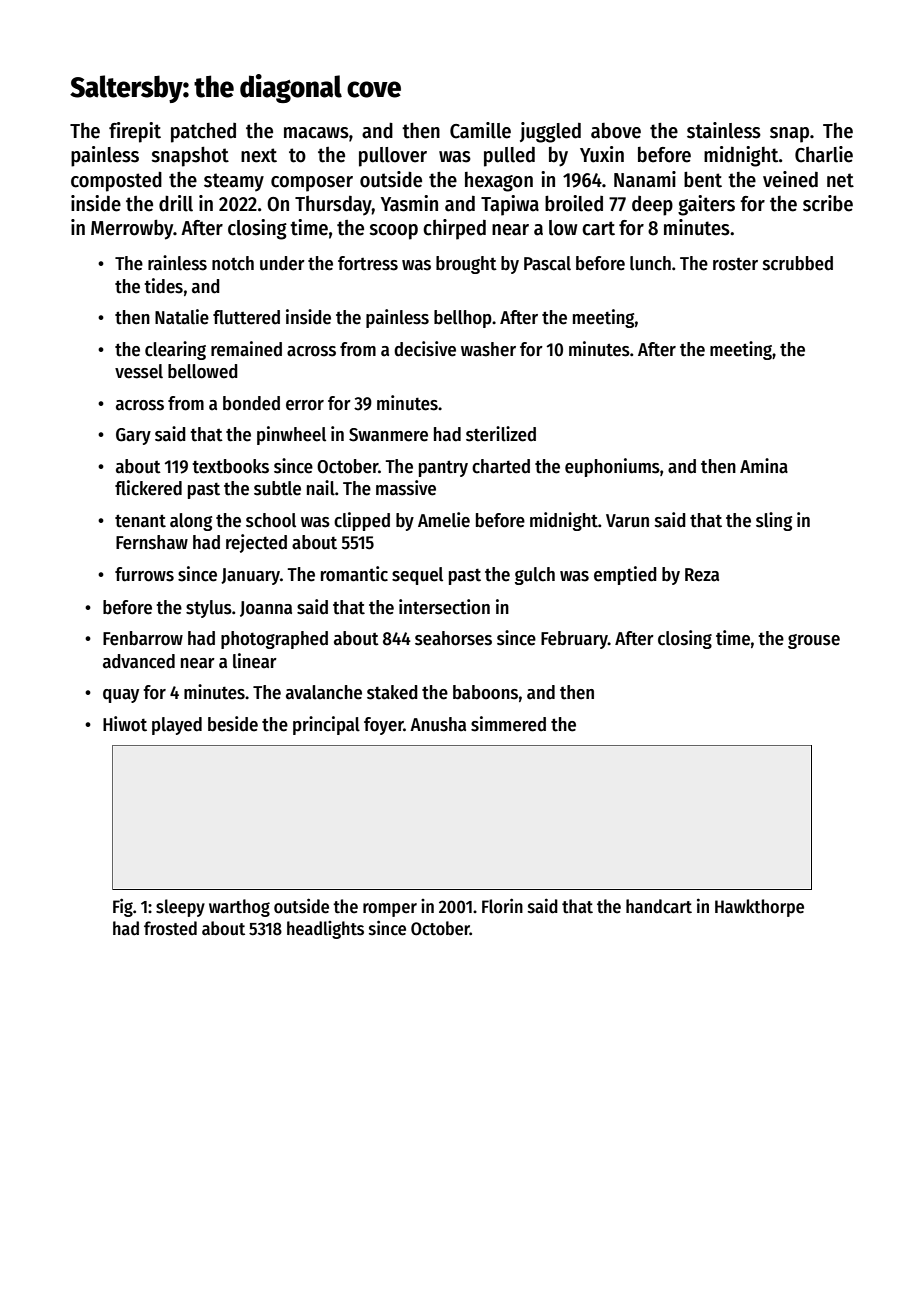 This screenshot has height=1308, width=924. What do you see at coordinates (759, 908) in the screenshot?
I see `Hawkthorpe` at bounding box center [759, 908].
